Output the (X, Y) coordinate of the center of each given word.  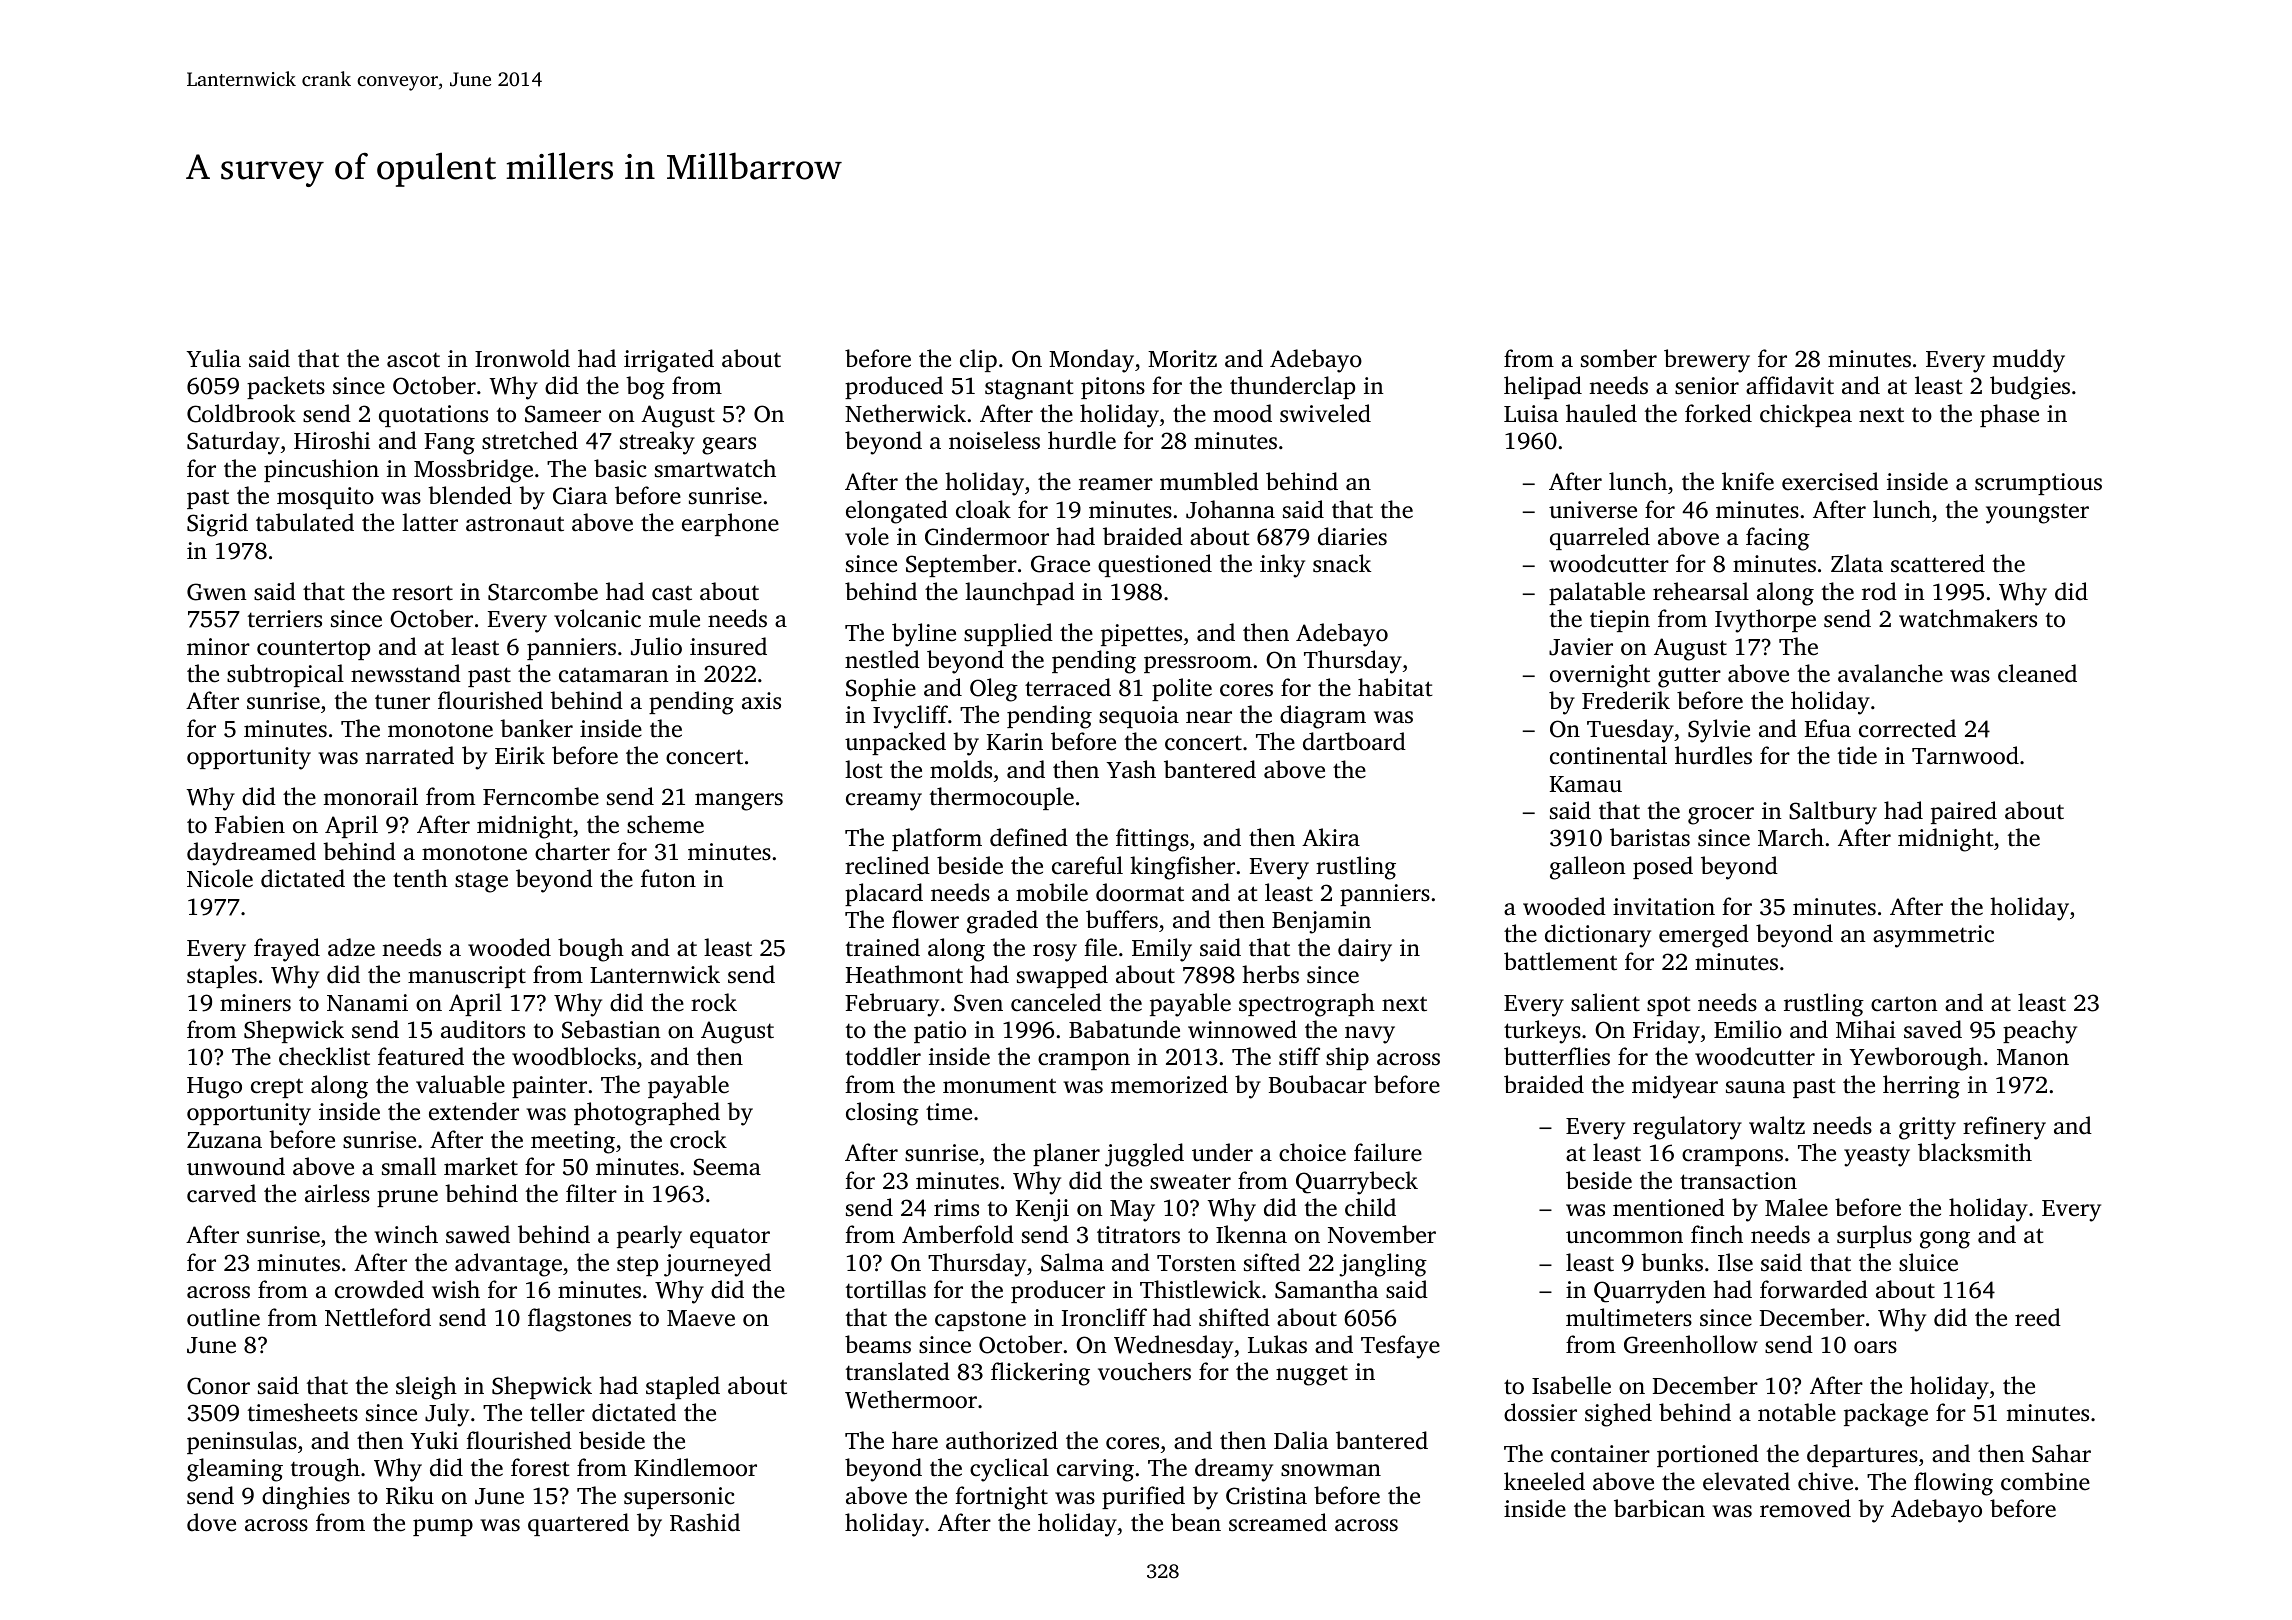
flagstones (579, 1320)
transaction (1738, 1181)
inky (1282, 566)
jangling (1383, 1265)
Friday (1666, 1032)
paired (1964, 812)
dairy (1365, 950)
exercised (1830, 481)
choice (1312, 1152)
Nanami (367, 1003)
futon (668, 878)
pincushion (321, 470)
